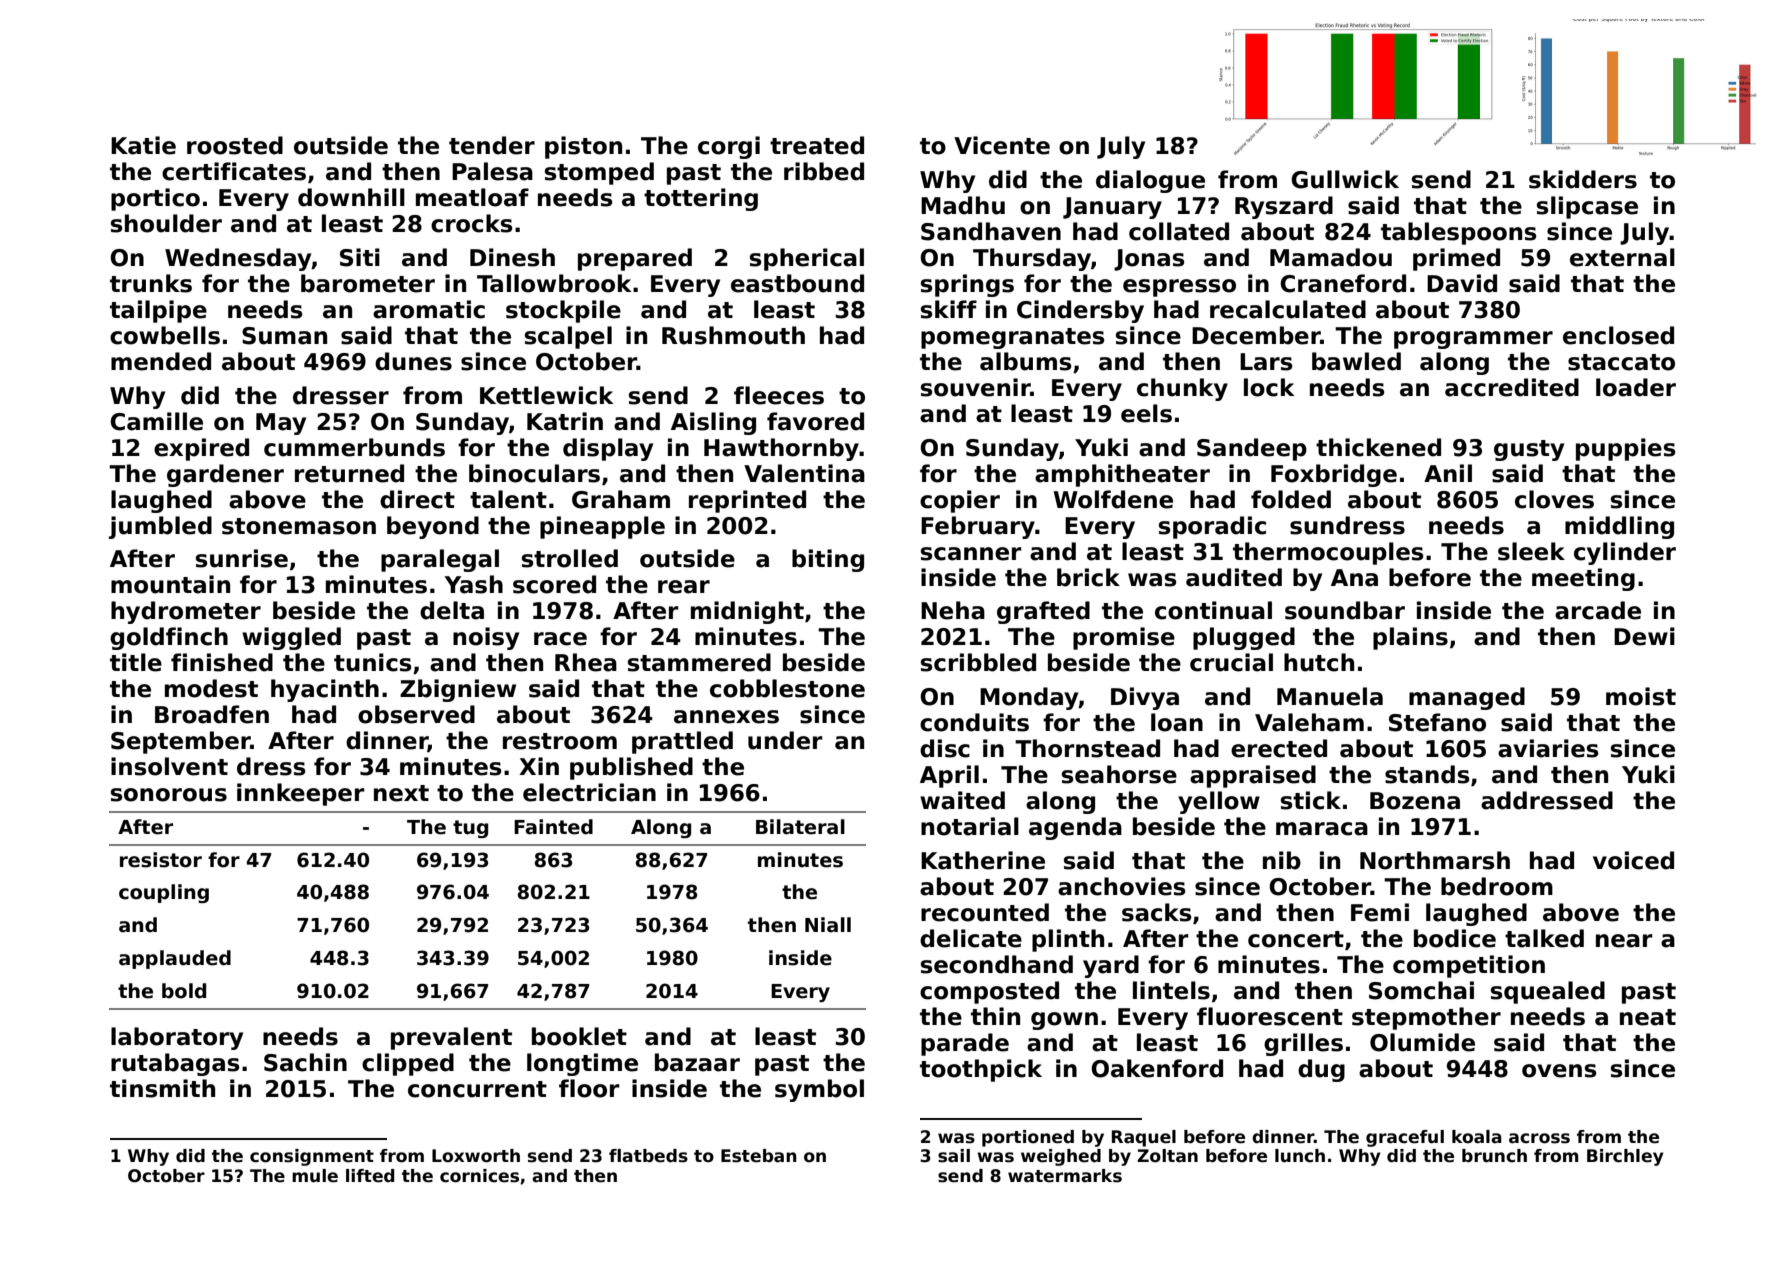  What do you see at coordinates (235, 145) in the screenshot?
I see `roosted` at bounding box center [235, 145].
